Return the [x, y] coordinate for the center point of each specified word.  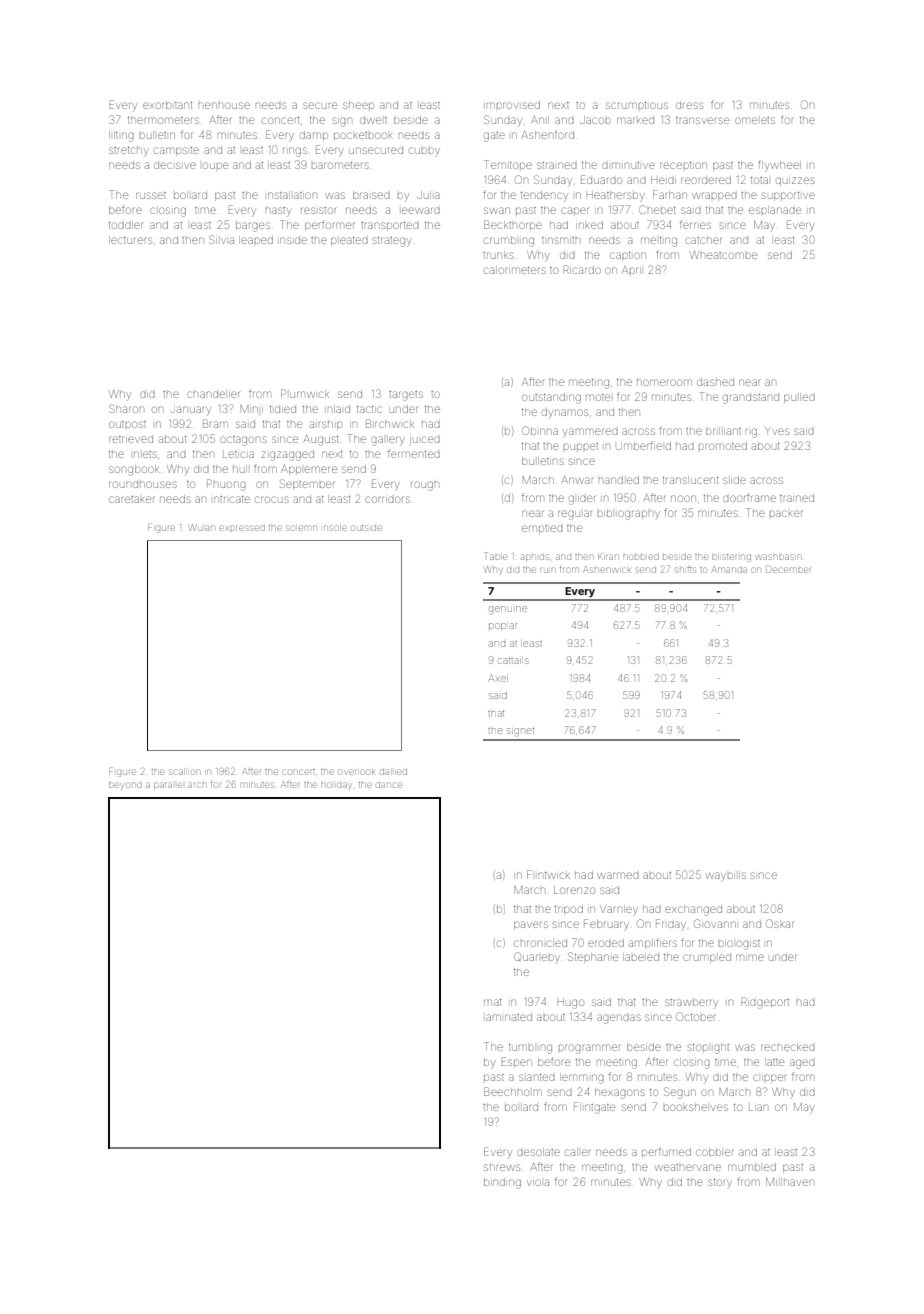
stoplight [708, 1048]
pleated [349, 241]
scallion [184, 772]
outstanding [551, 398]
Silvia [221, 239]
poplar [503, 627]
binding [502, 1183]
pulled [799, 398]
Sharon [126, 408]
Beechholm [513, 1091]
